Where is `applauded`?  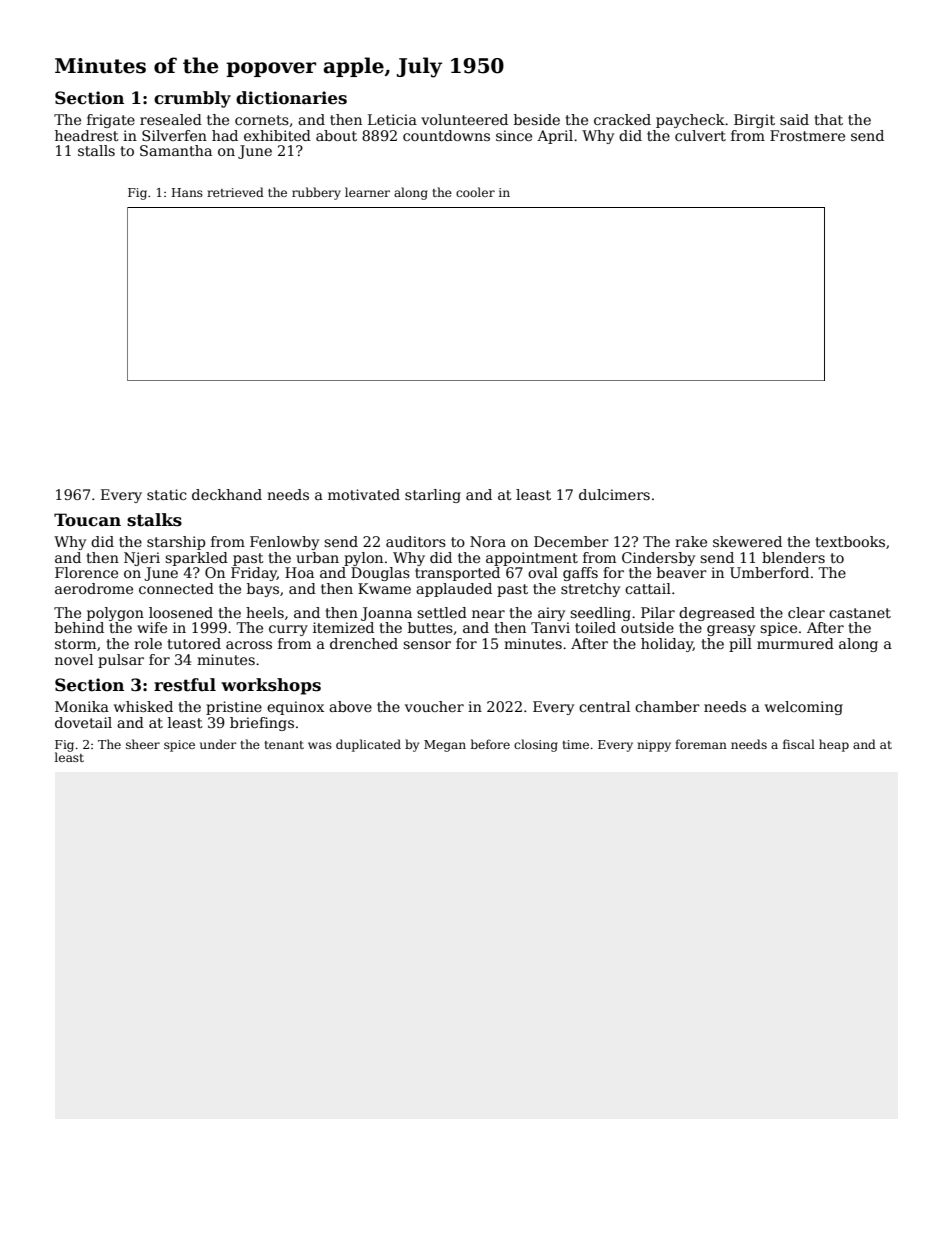 applauded is located at coordinates (454, 590).
